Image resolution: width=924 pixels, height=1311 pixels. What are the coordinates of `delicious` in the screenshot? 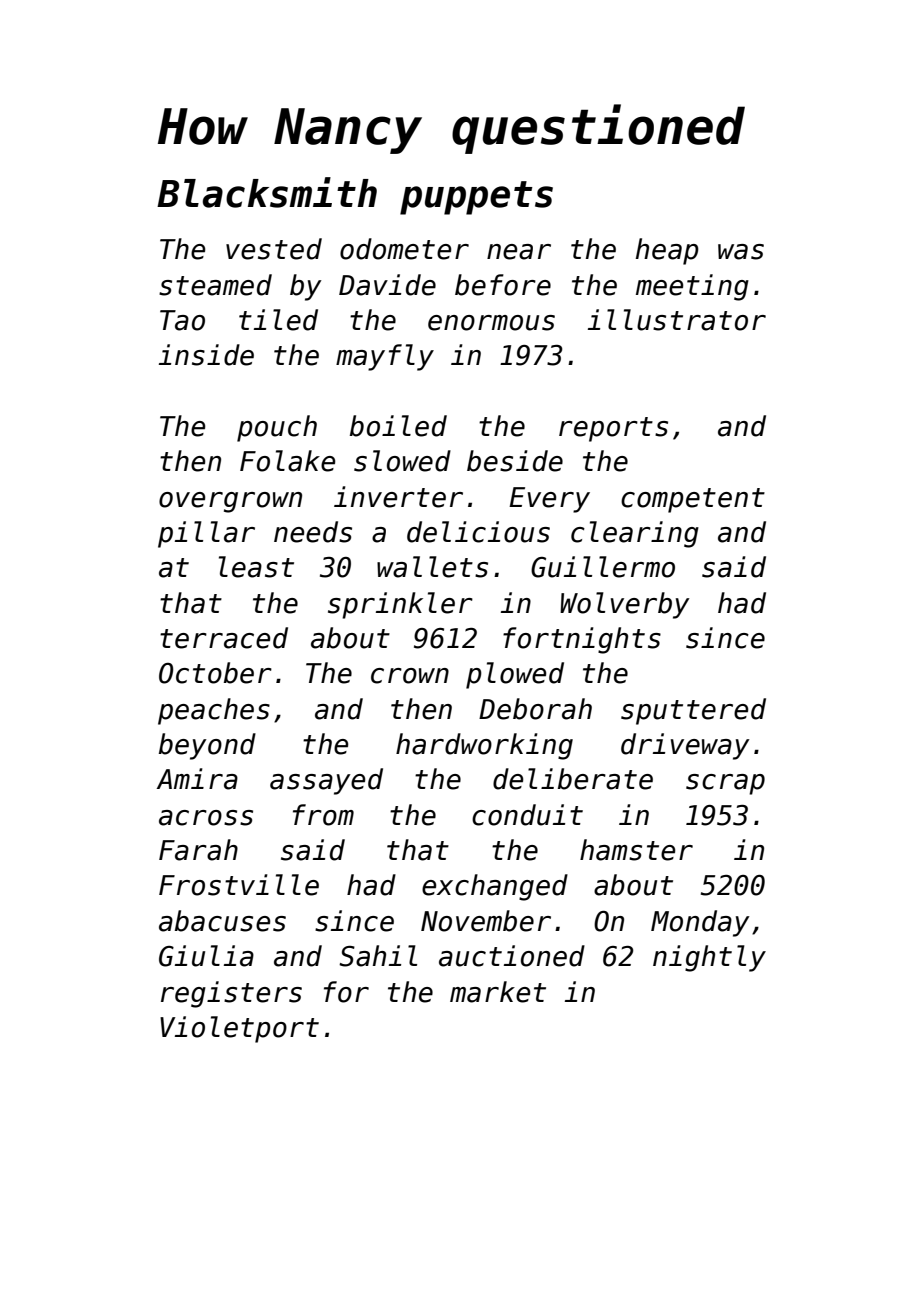 It's located at (478, 532).
